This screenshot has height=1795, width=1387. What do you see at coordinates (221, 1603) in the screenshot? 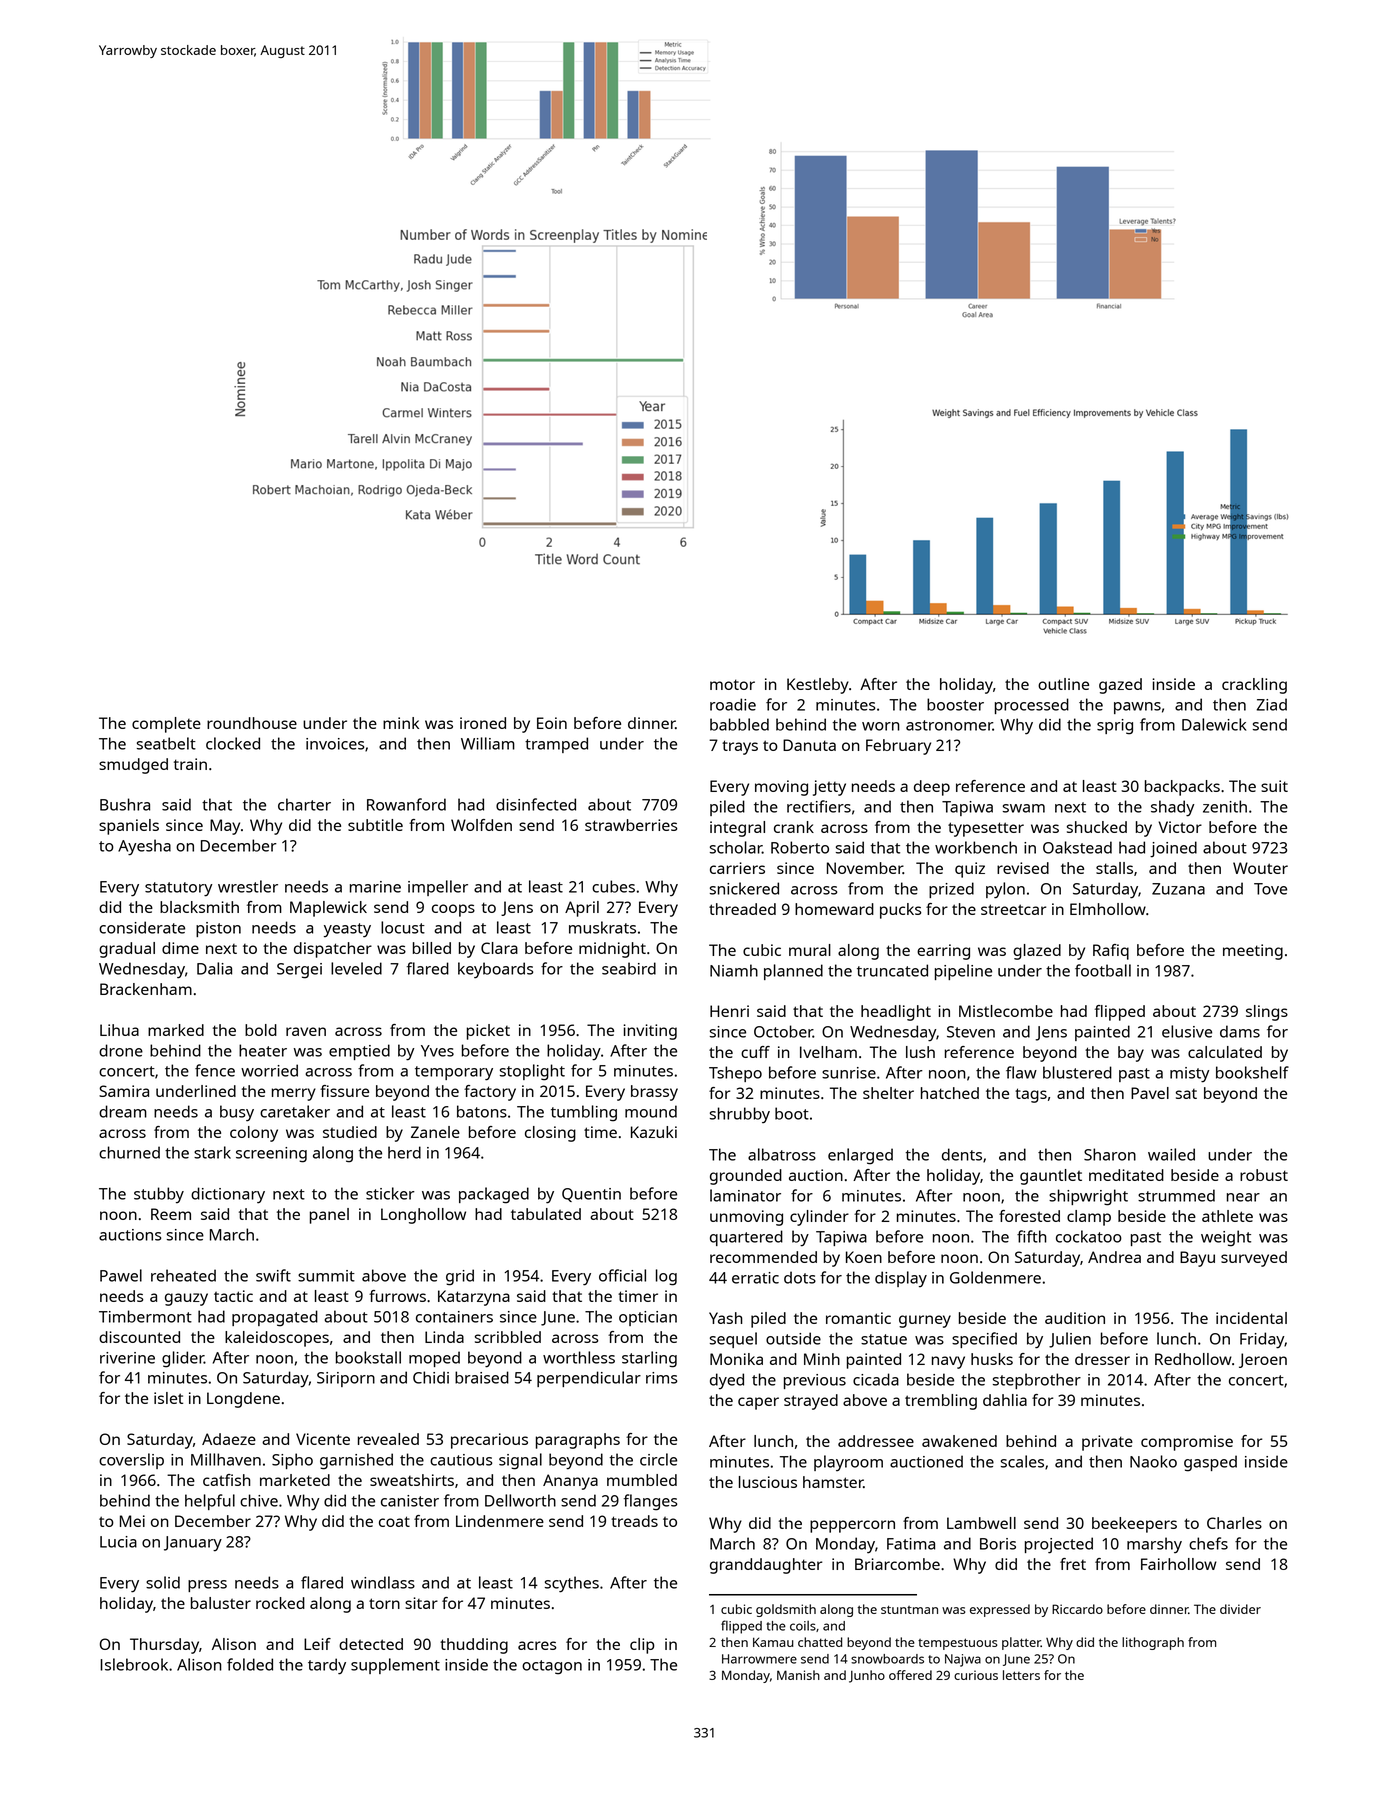
I see `baluster` at bounding box center [221, 1603].
